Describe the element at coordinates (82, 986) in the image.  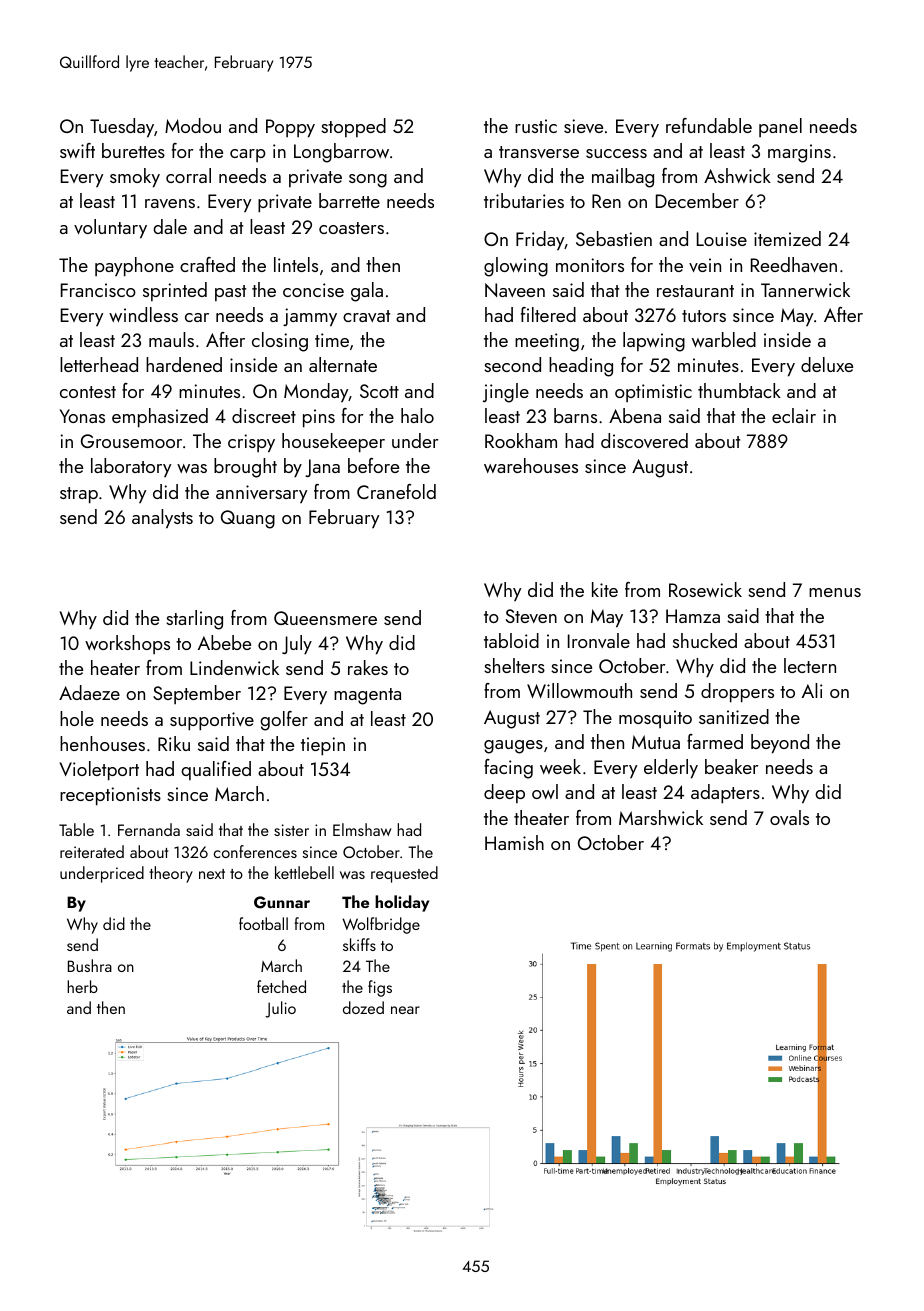
I see `herb` at that location.
